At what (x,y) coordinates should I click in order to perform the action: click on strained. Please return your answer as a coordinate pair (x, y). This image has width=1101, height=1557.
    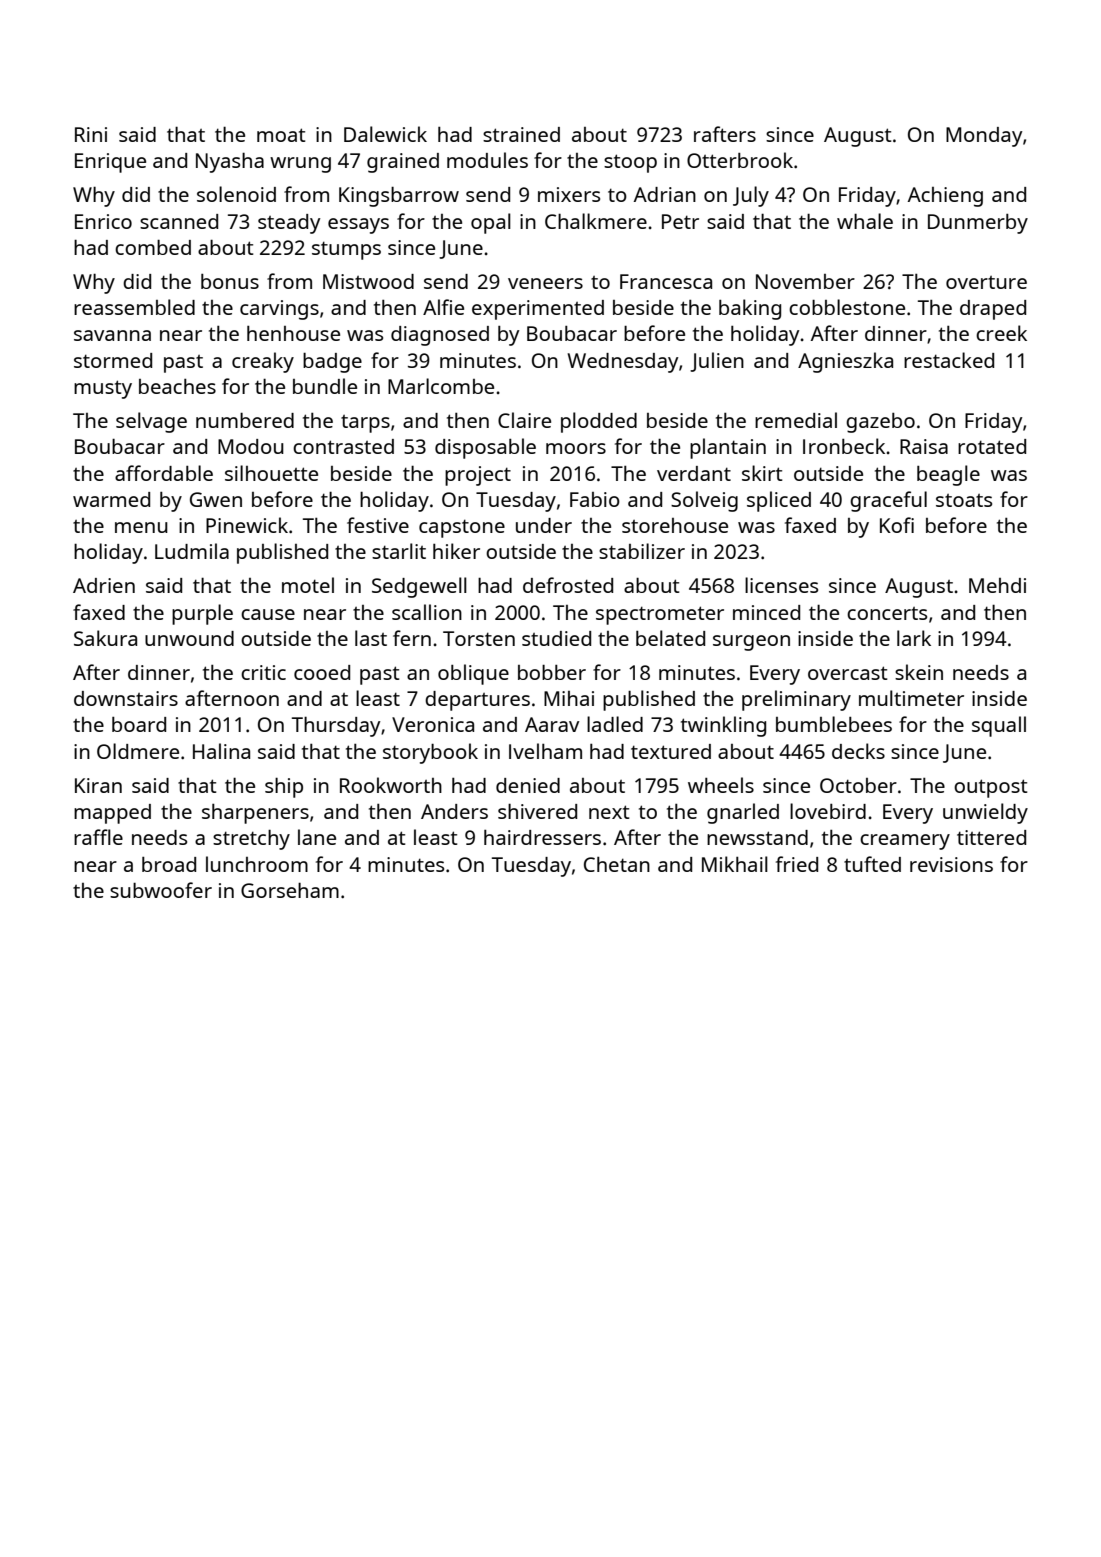
    Looking at the image, I should click on (521, 134).
